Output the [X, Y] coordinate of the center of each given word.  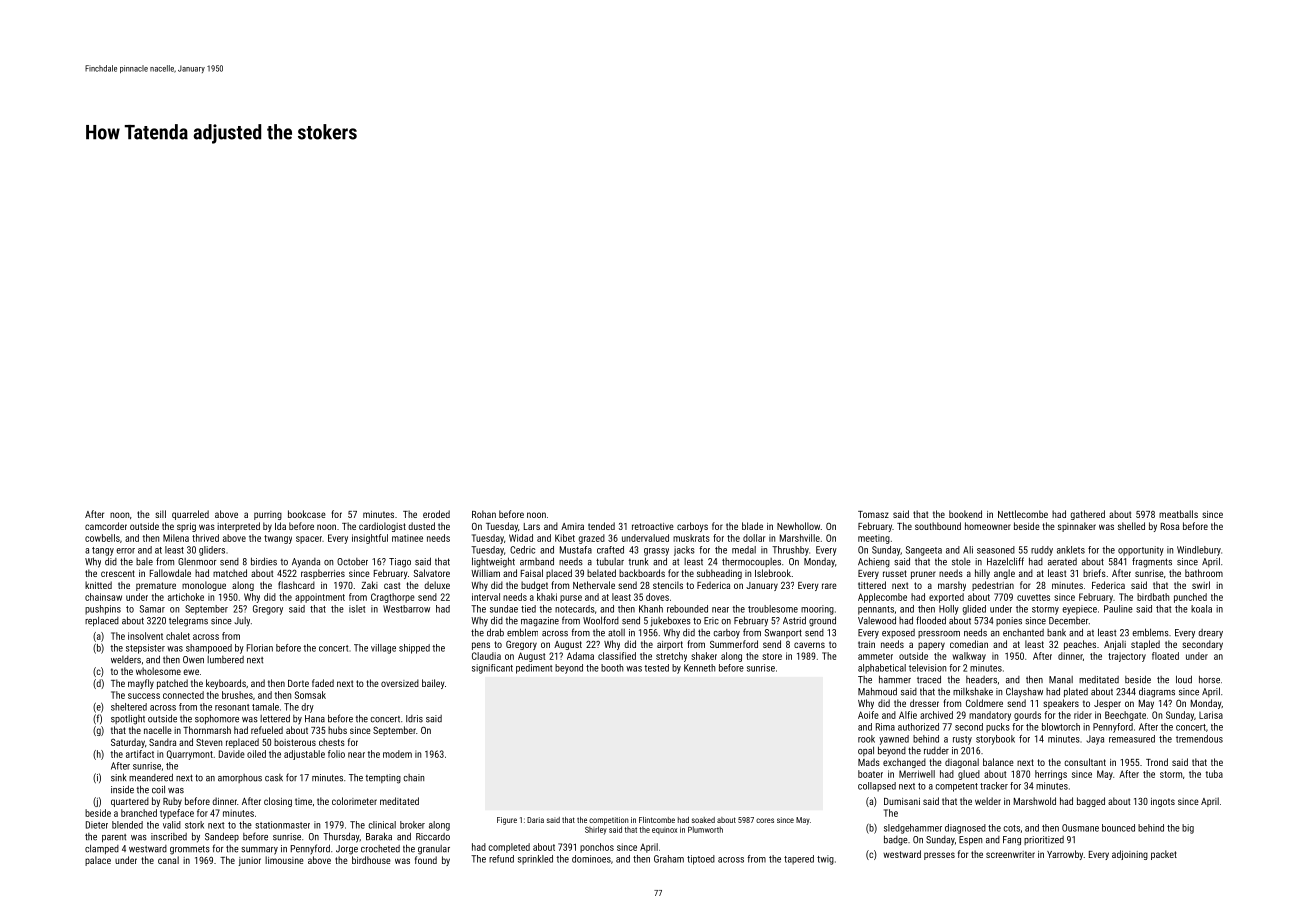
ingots [1163, 802]
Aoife [868, 715]
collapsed [877, 787]
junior [250, 861]
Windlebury [1199, 551]
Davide [232, 754]
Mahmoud [877, 691]
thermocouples [751, 562]
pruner [923, 575]
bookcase [307, 514]
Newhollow [798, 526]
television [927, 668]
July [242, 622]
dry [307, 708]
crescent [118, 573]
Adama [580, 656]
